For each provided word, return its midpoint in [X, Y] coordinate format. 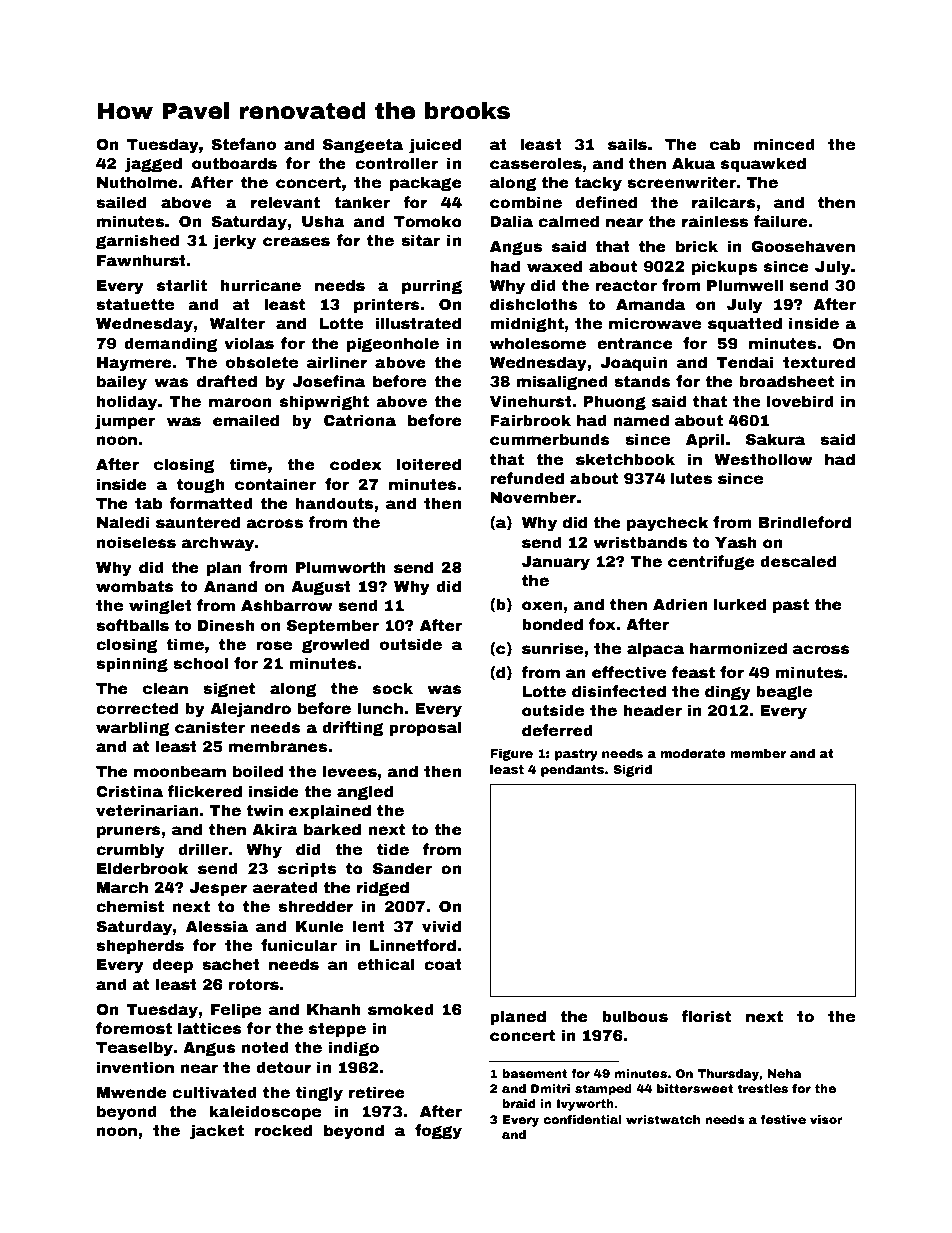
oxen [542, 606]
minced [784, 144]
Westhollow [763, 459]
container [275, 484]
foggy [438, 1132]
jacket [217, 1132]
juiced [435, 146]
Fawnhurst [141, 260]
